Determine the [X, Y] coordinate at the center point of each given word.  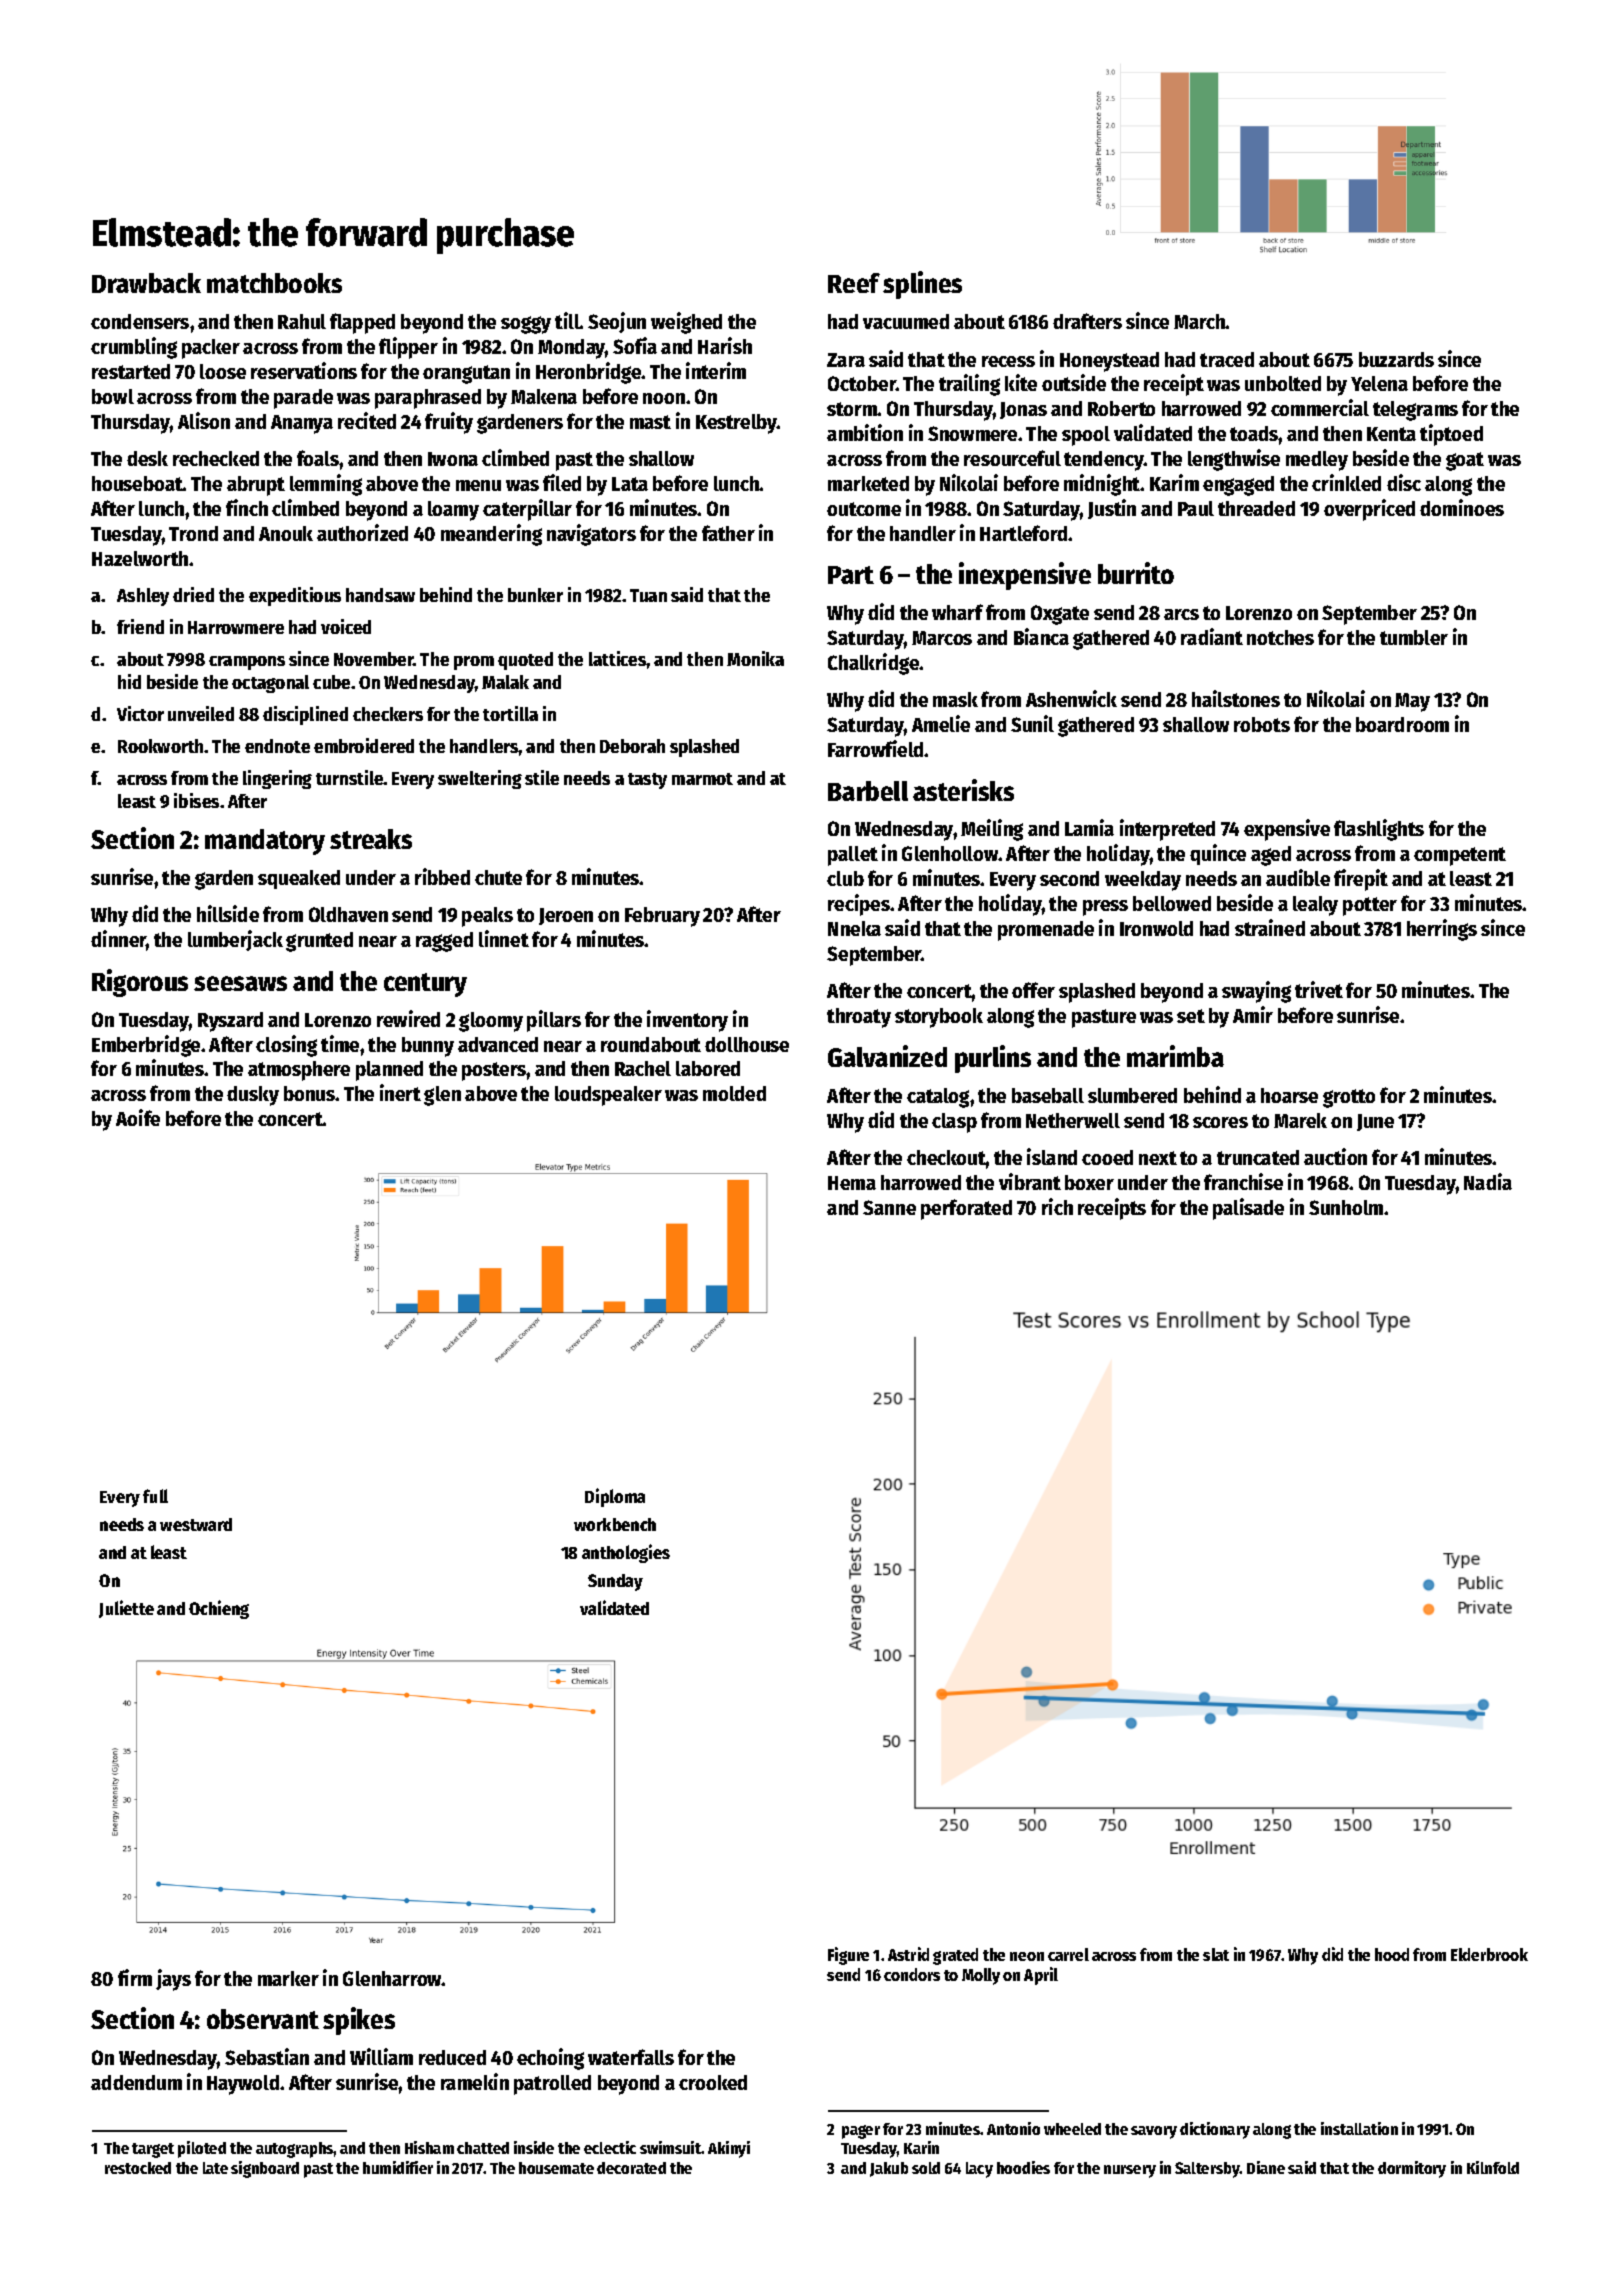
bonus [309, 1093]
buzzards [1396, 359]
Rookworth [160, 746]
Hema [852, 1183]
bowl [113, 396]
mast [650, 422]
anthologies [626, 1553]
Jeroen [566, 916]
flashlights [1379, 830]
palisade [1248, 1209]
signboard [265, 2169]
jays [173, 1980]
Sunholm [1346, 1207]
